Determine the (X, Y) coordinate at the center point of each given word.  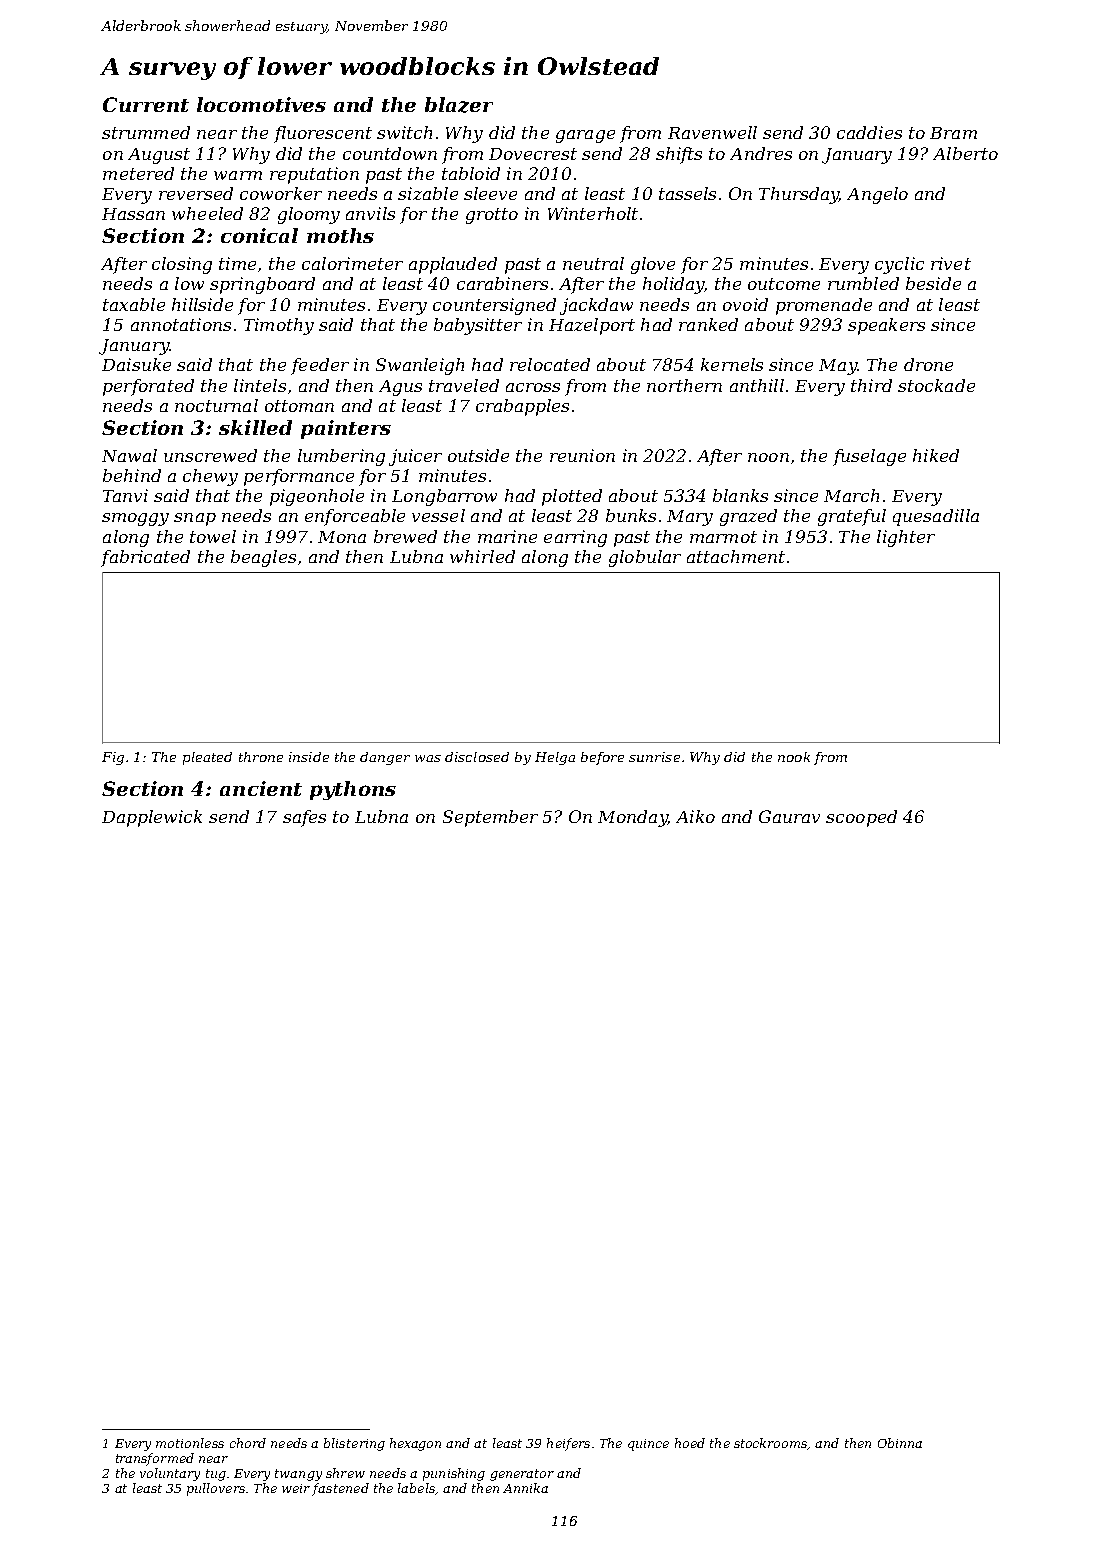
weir (296, 1488)
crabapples (522, 407)
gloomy (309, 215)
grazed (748, 517)
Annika (525, 1488)
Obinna (900, 1443)
